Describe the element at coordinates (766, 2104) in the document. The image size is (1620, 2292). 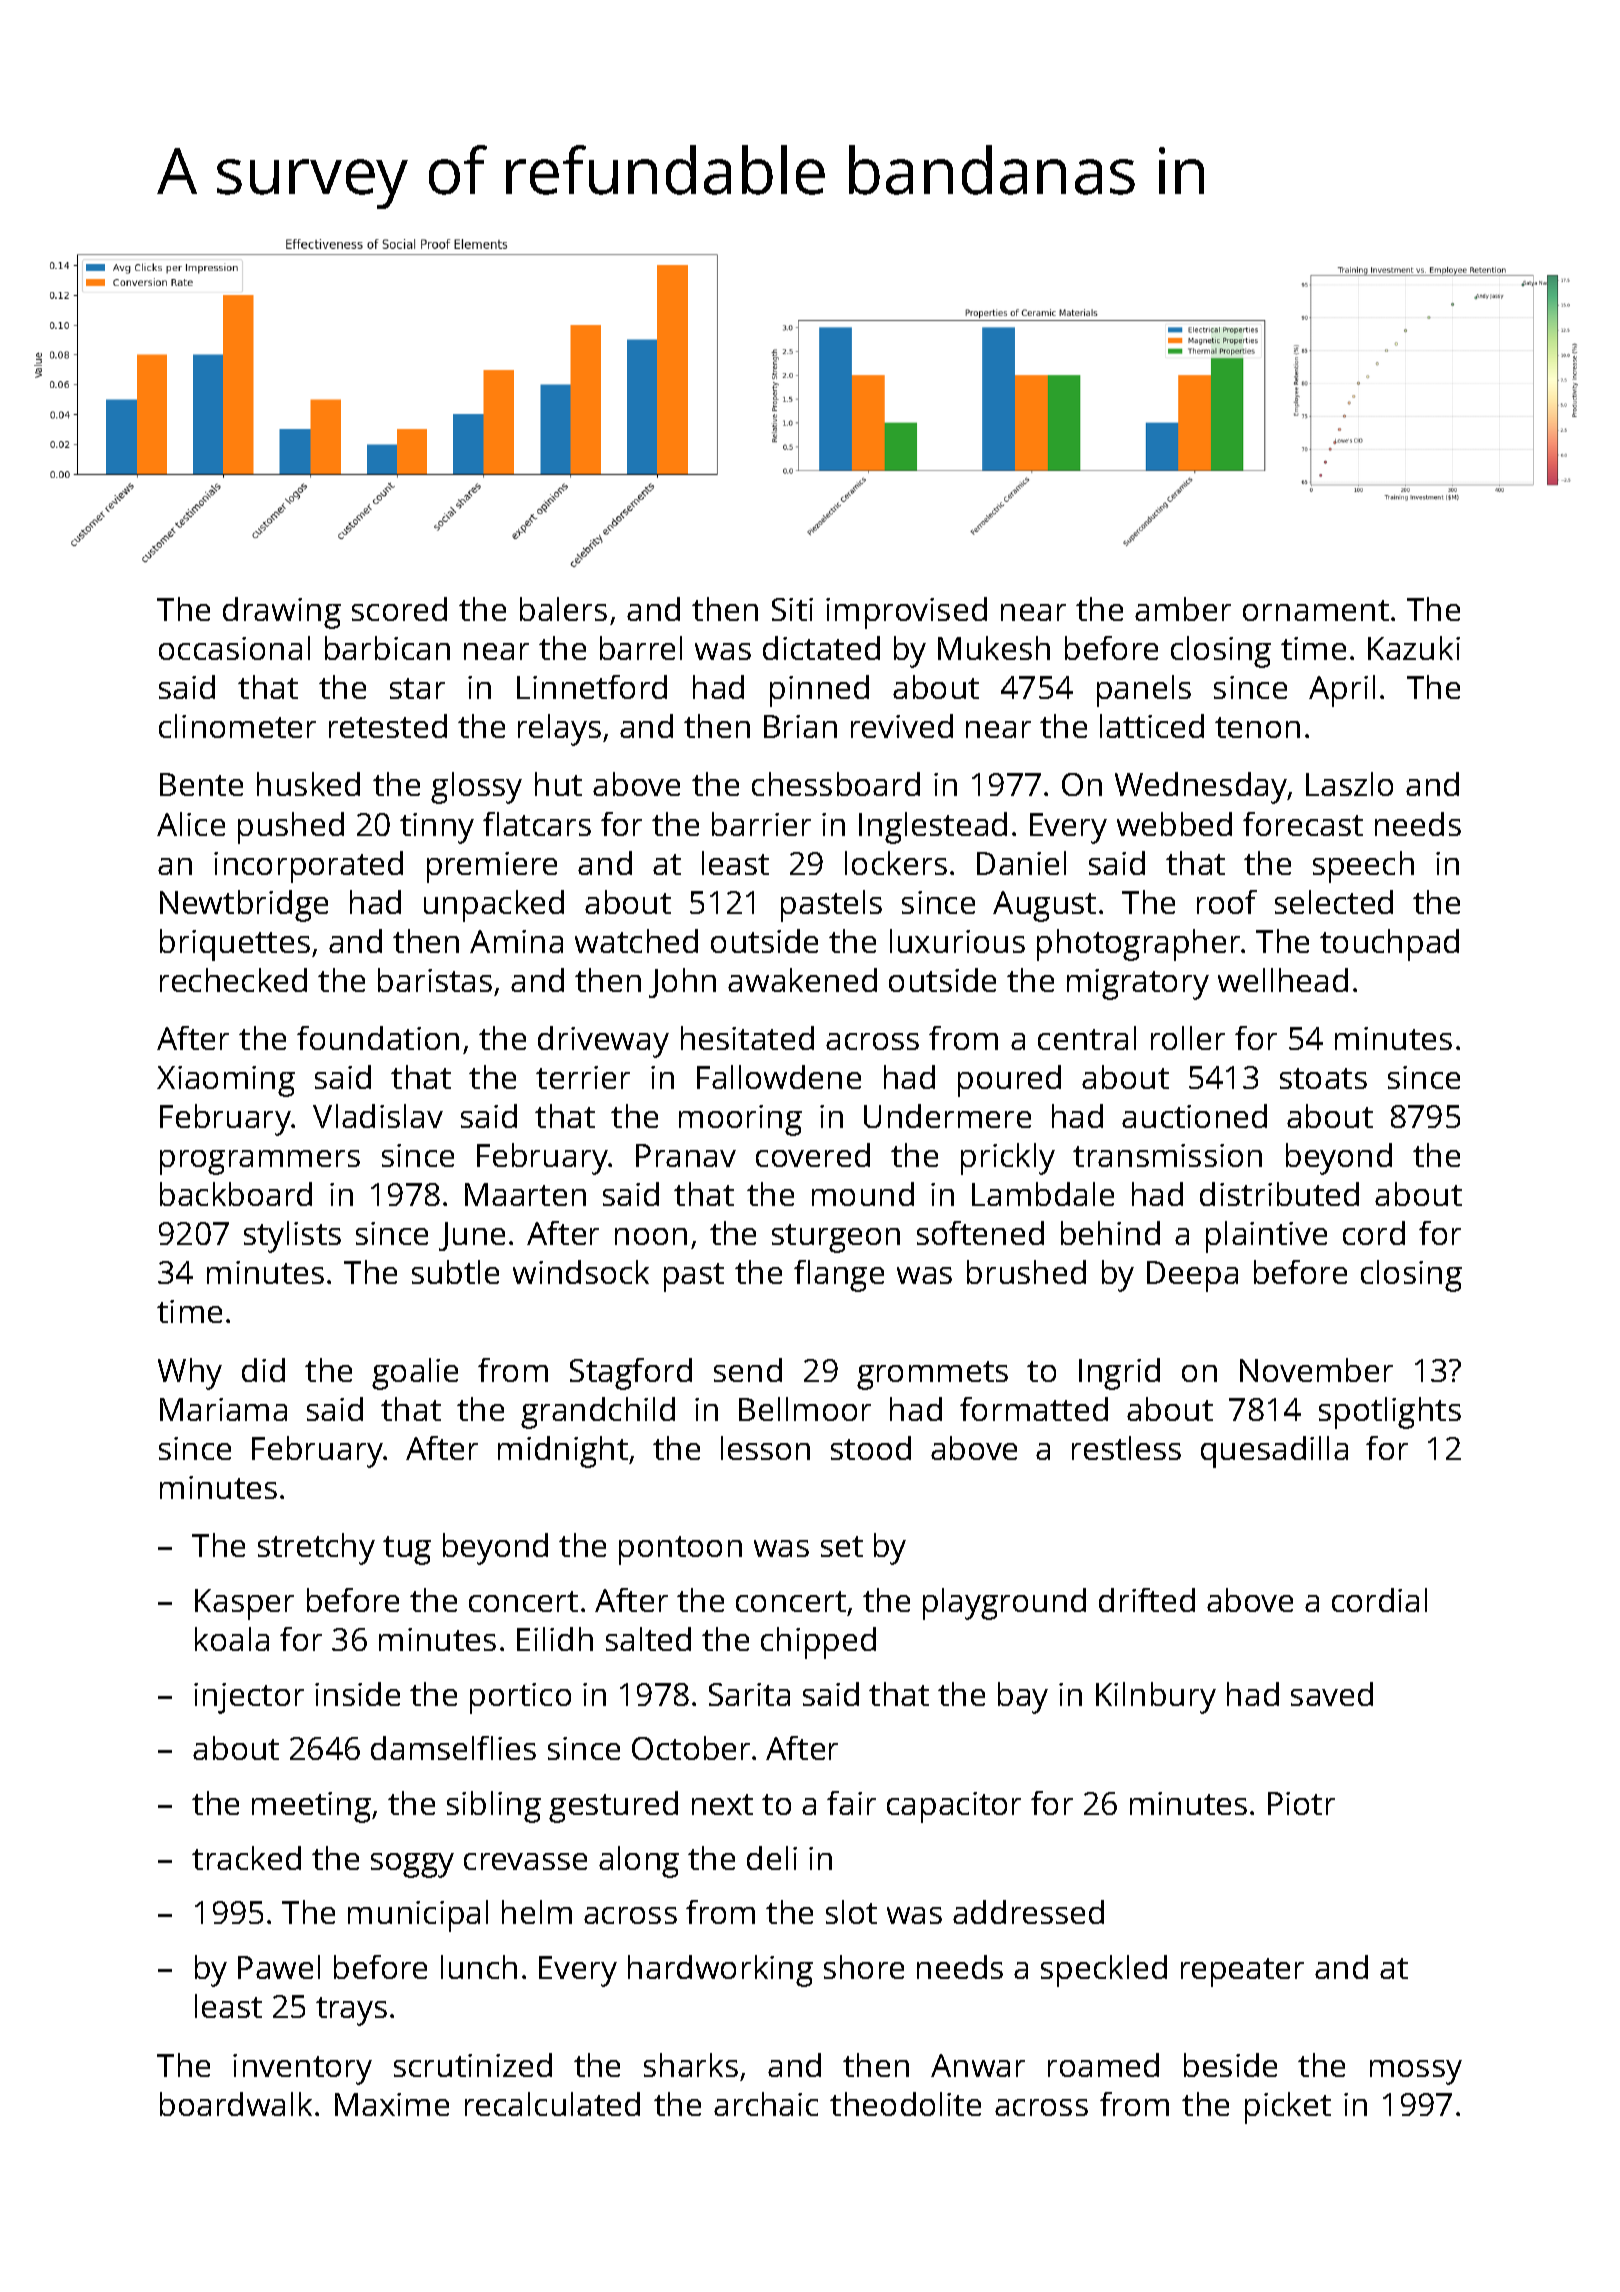
I see `archaic` at that location.
